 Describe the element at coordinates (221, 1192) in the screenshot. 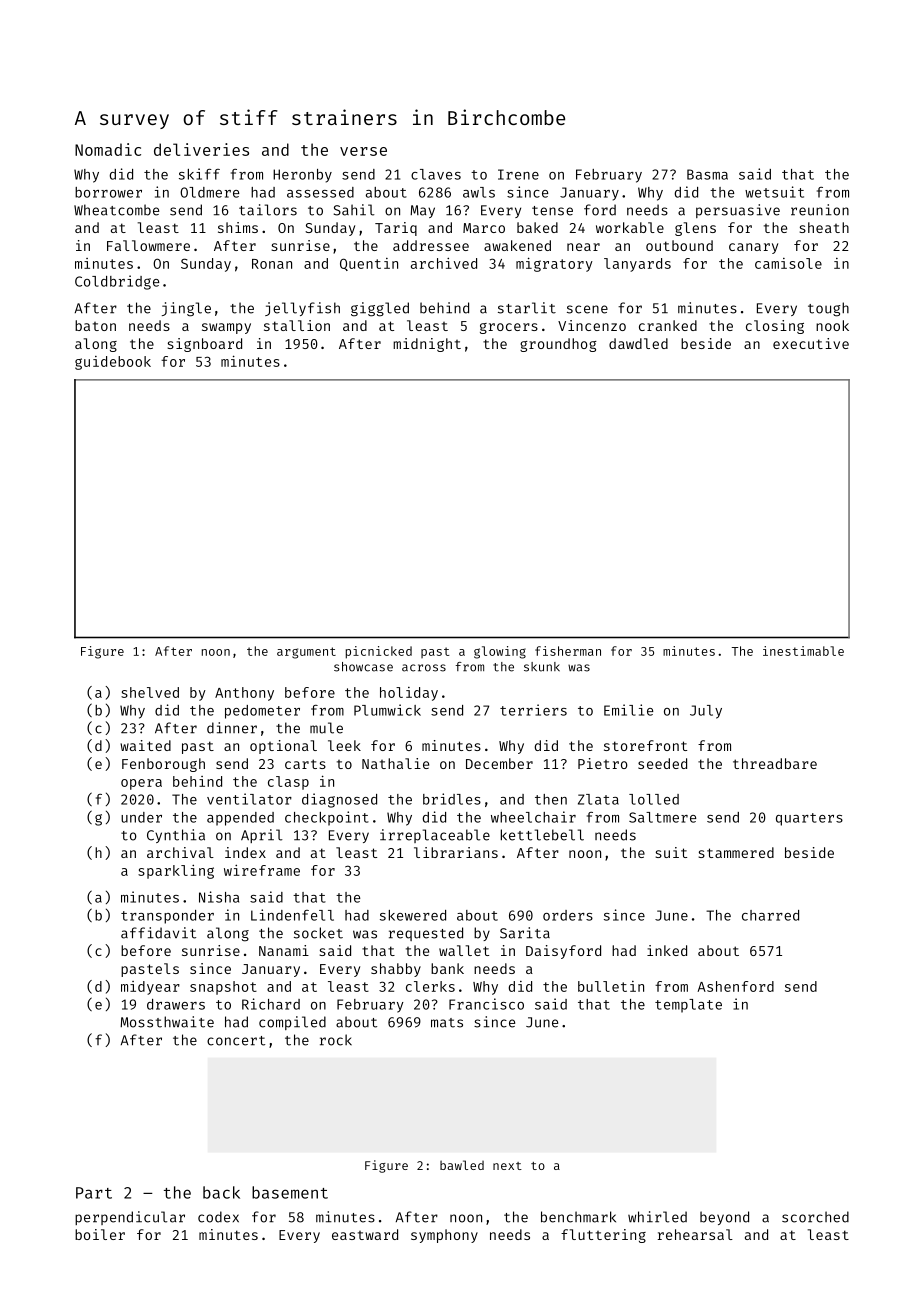

I see `back` at that location.
